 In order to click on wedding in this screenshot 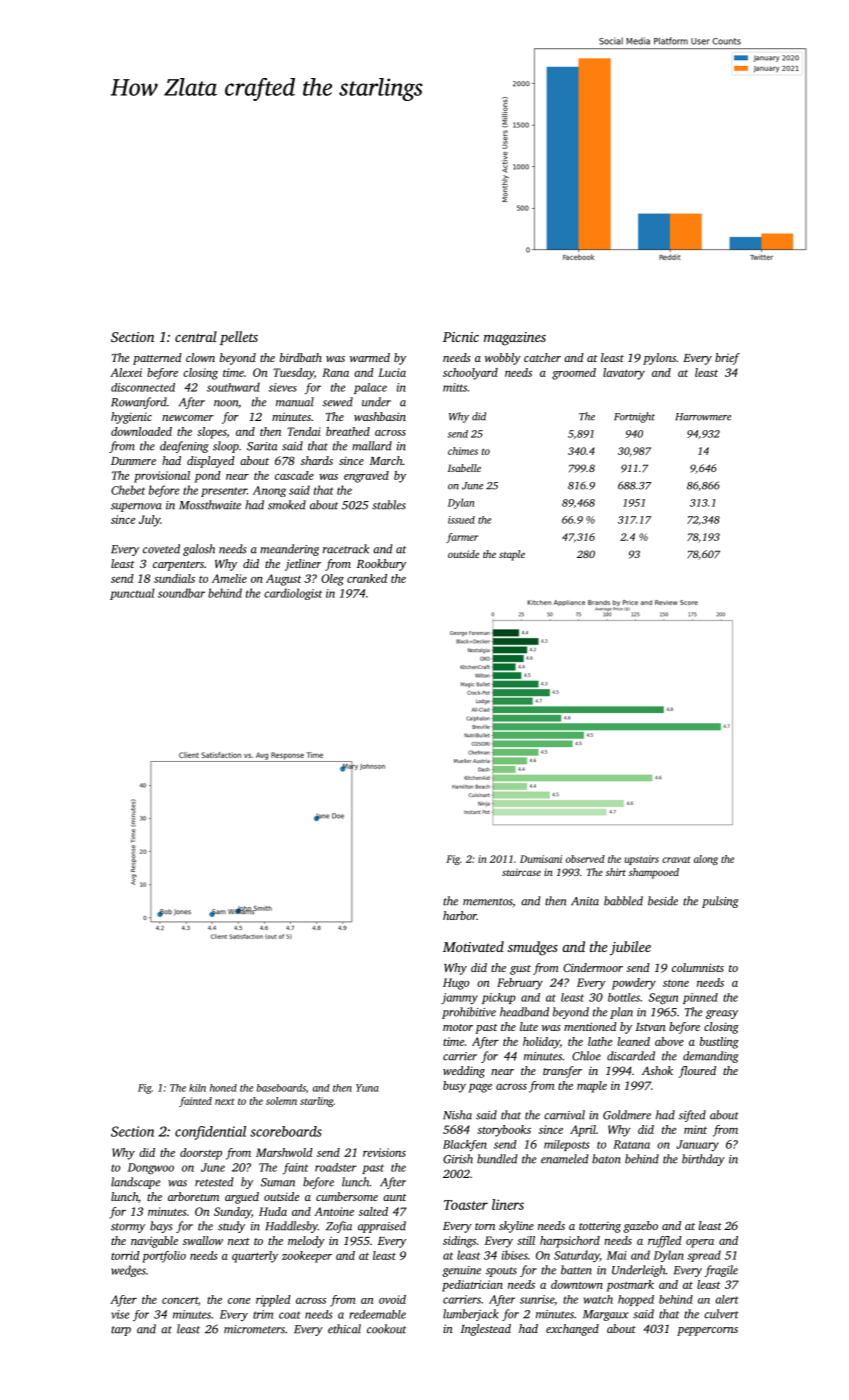, I will do `click(464, 1072)`.
